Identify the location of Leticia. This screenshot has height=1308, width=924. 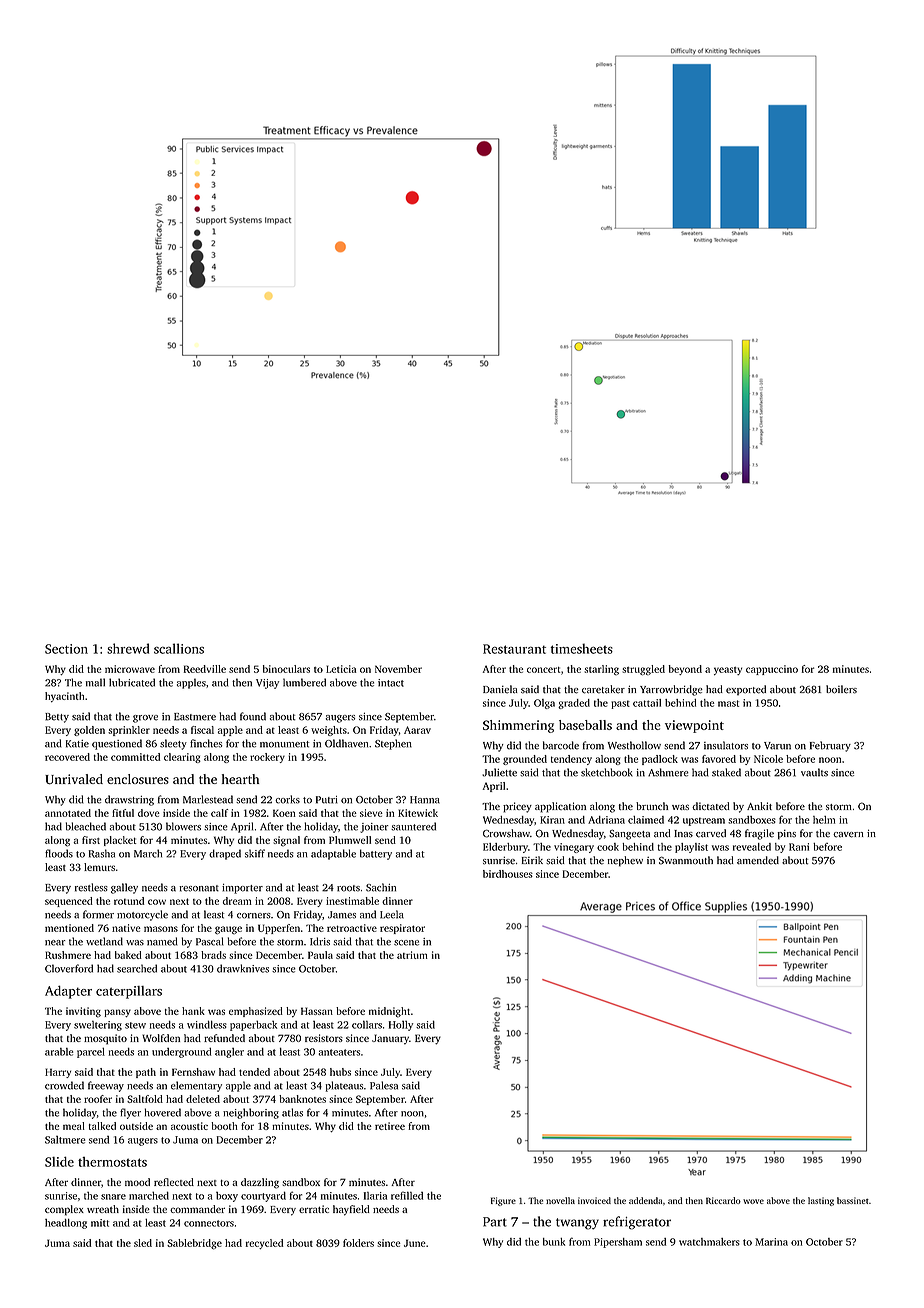
(341, 669).
